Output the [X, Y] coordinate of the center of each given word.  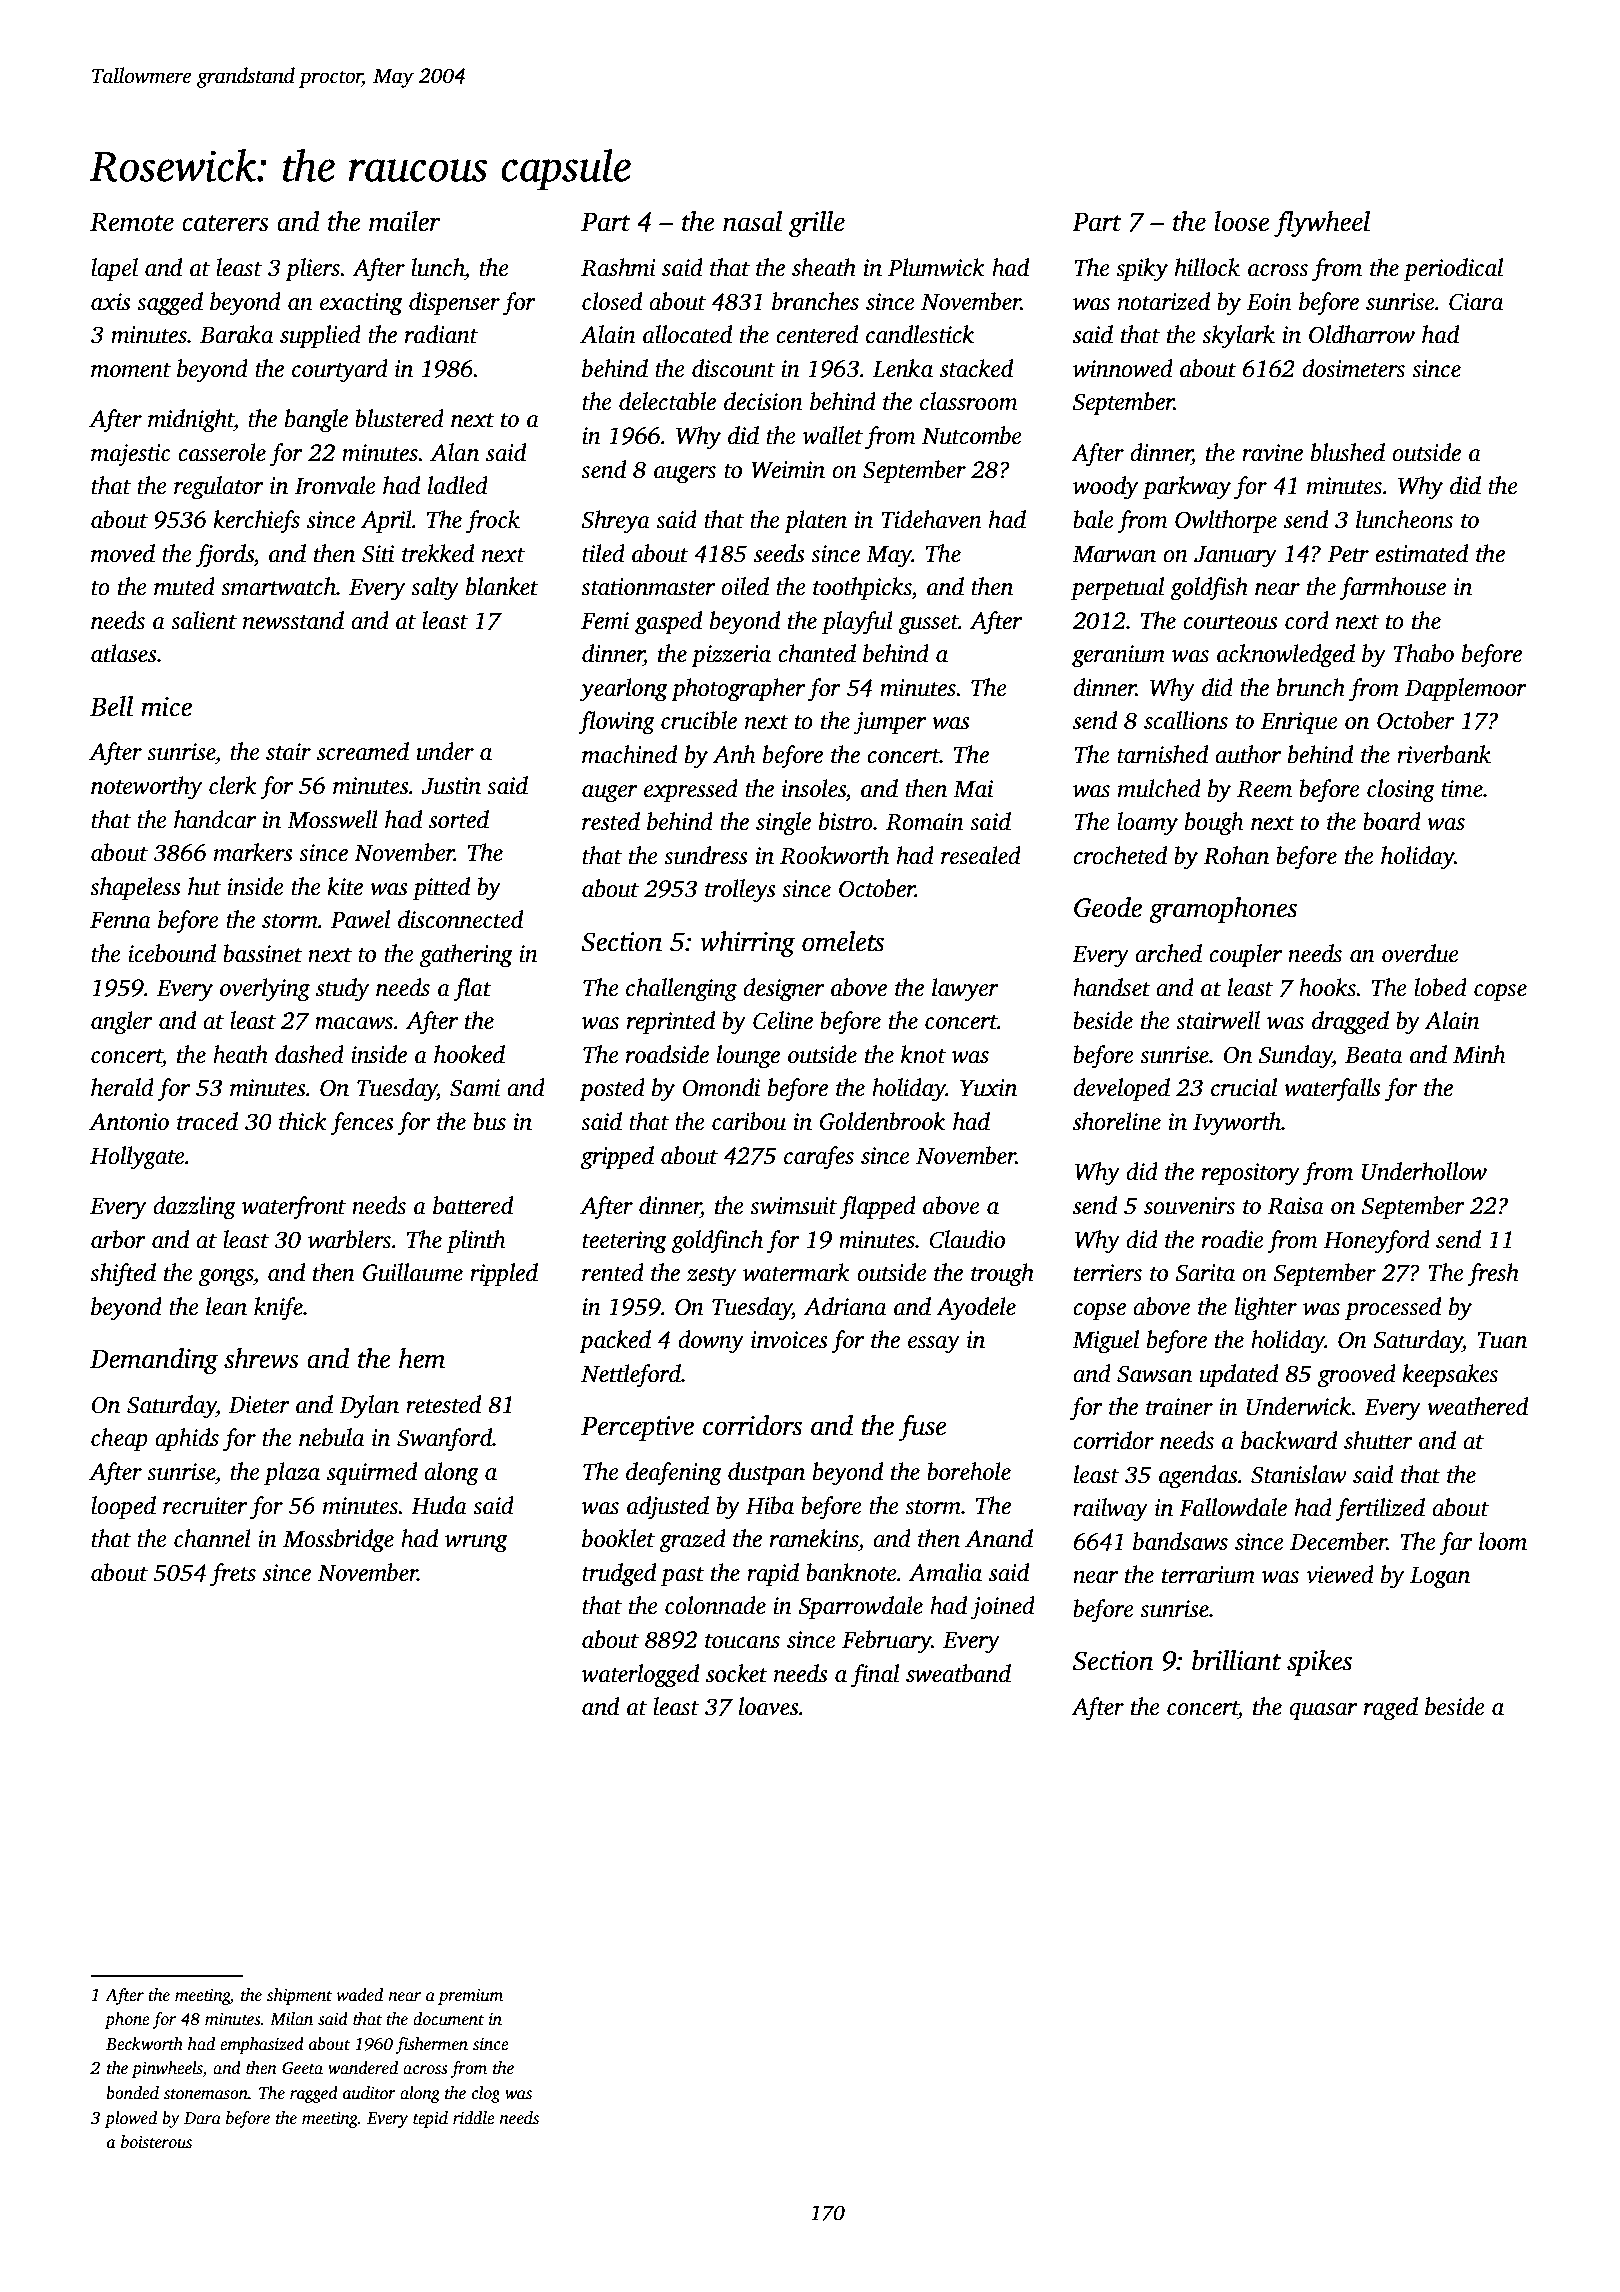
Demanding [154, 1361]
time [1462, 789]
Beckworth [144, 2044]
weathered [1477, 1406]
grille [817, 224]
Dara [202, 2118]
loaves [769, 1706]
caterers [225, 223]
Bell [111, 706]
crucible [699, 720]
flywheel [1322, 224]
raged [1391, 1709]
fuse [923, 1428]
